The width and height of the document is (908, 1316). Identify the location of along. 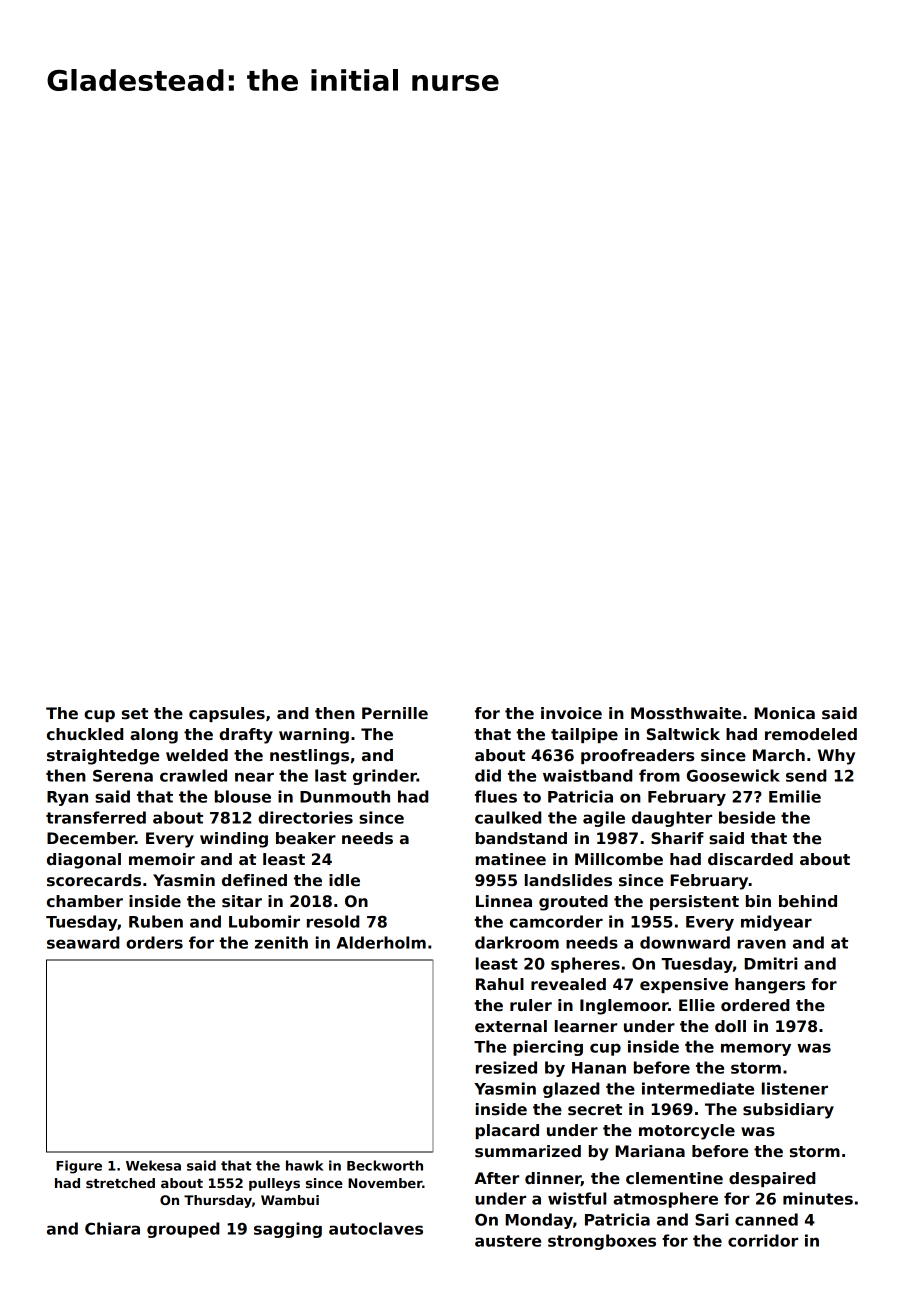
(154, 736).
